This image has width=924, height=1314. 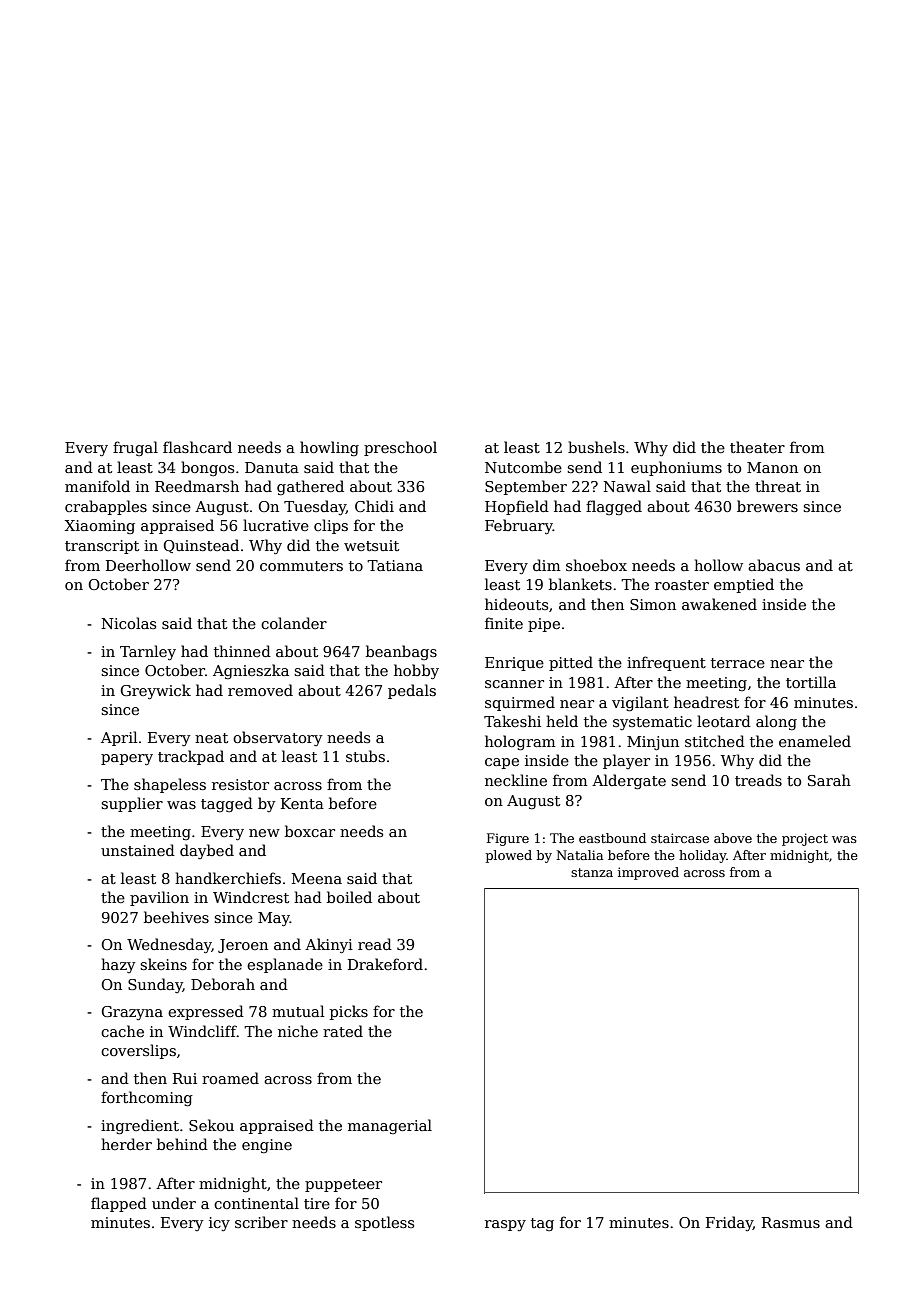 What do you see at coordinates (385, 964) in the image?
I see `Drakeford` at bounding box center [385, 964].
